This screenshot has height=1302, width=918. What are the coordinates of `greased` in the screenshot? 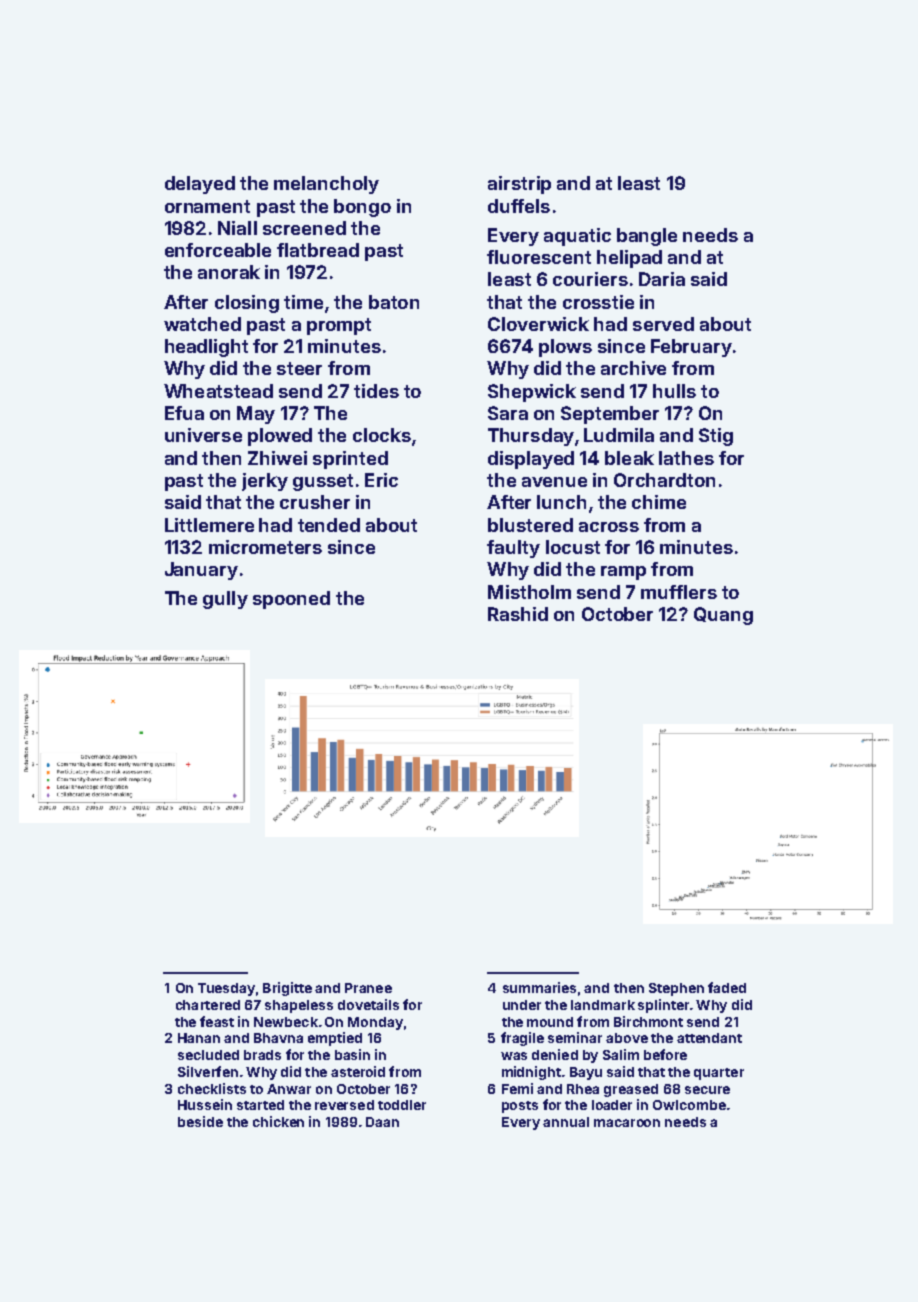 It's located at (631, 1090).
